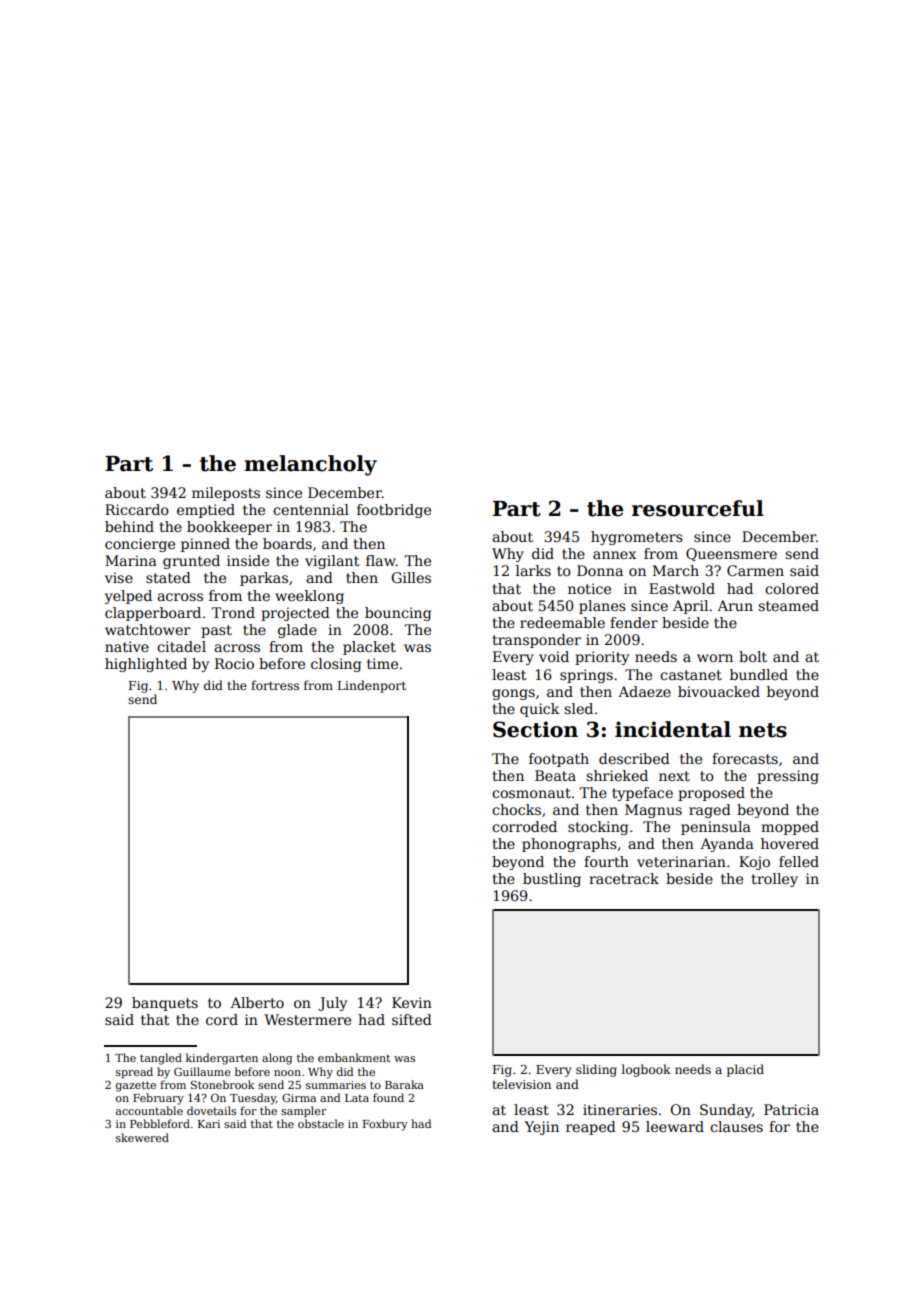 The height and width of the document is (1311, 924). Describe the element at coordinates (146, 665) in the document. I see `highlighted` at that location.
